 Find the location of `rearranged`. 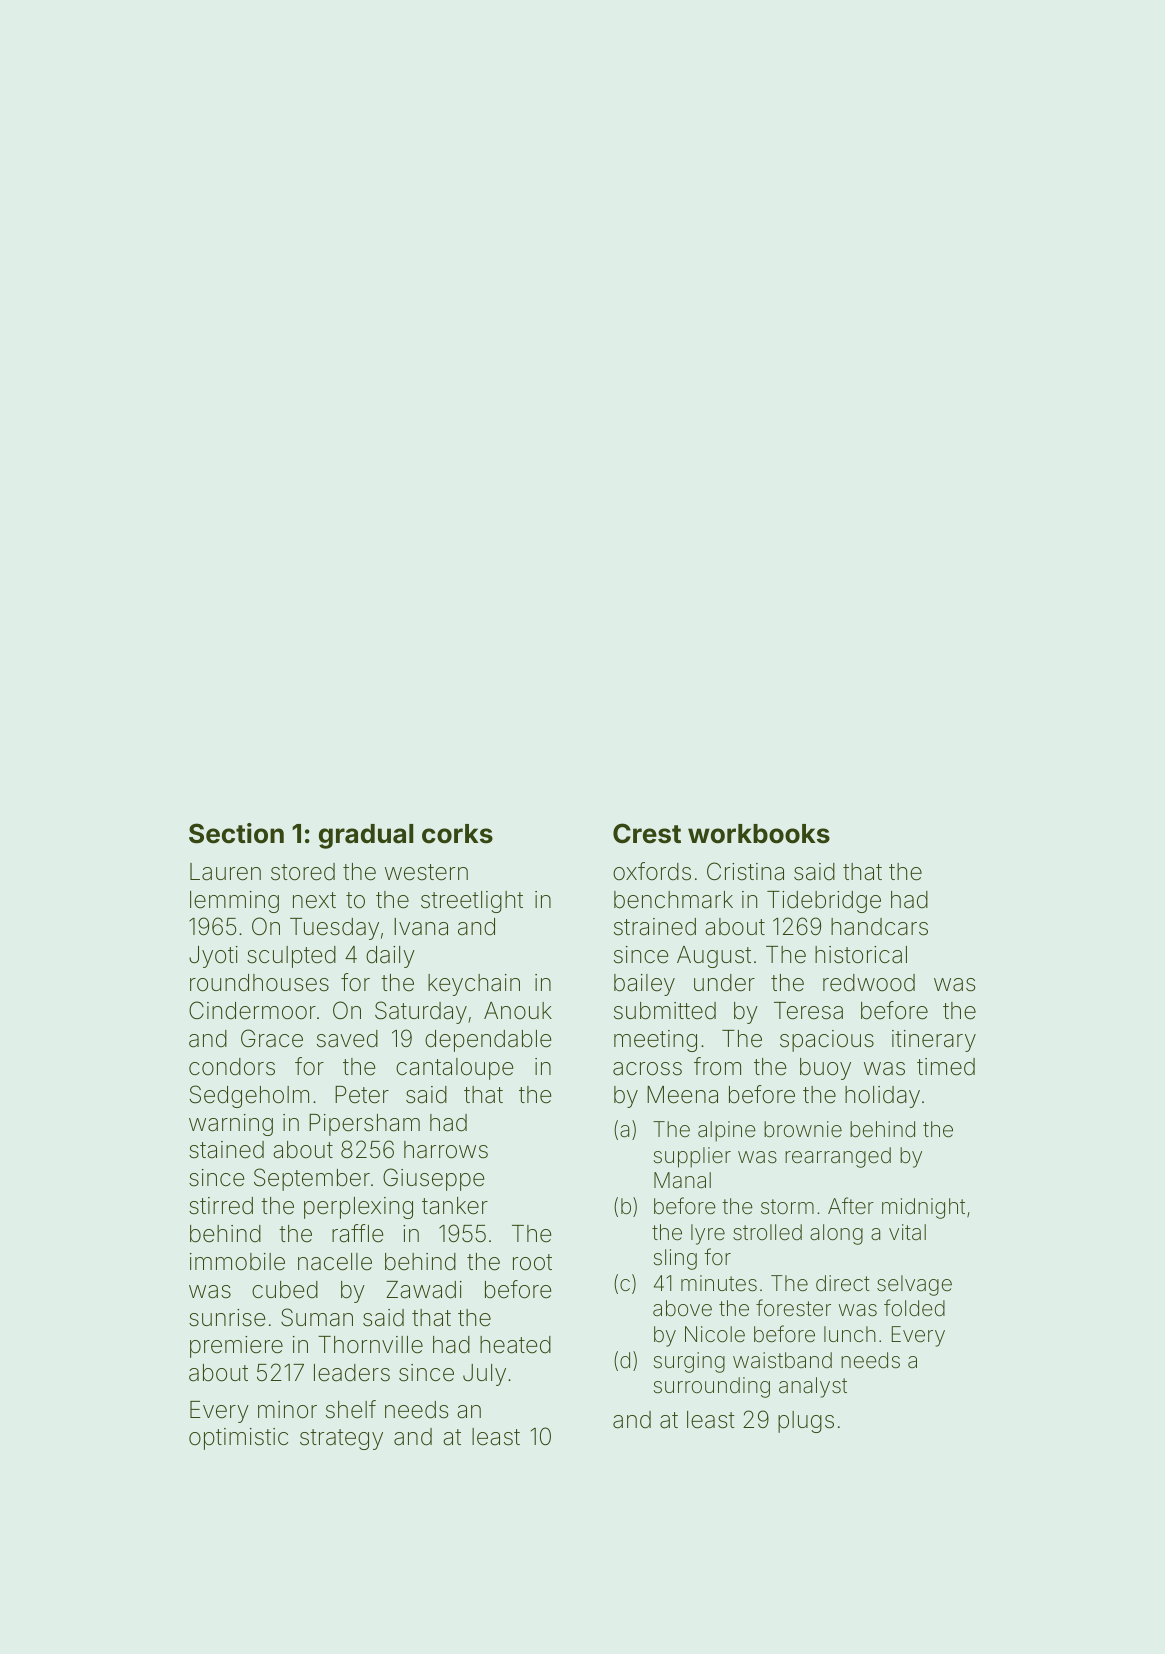

rearranged is located at coordinates (838, 1157).
